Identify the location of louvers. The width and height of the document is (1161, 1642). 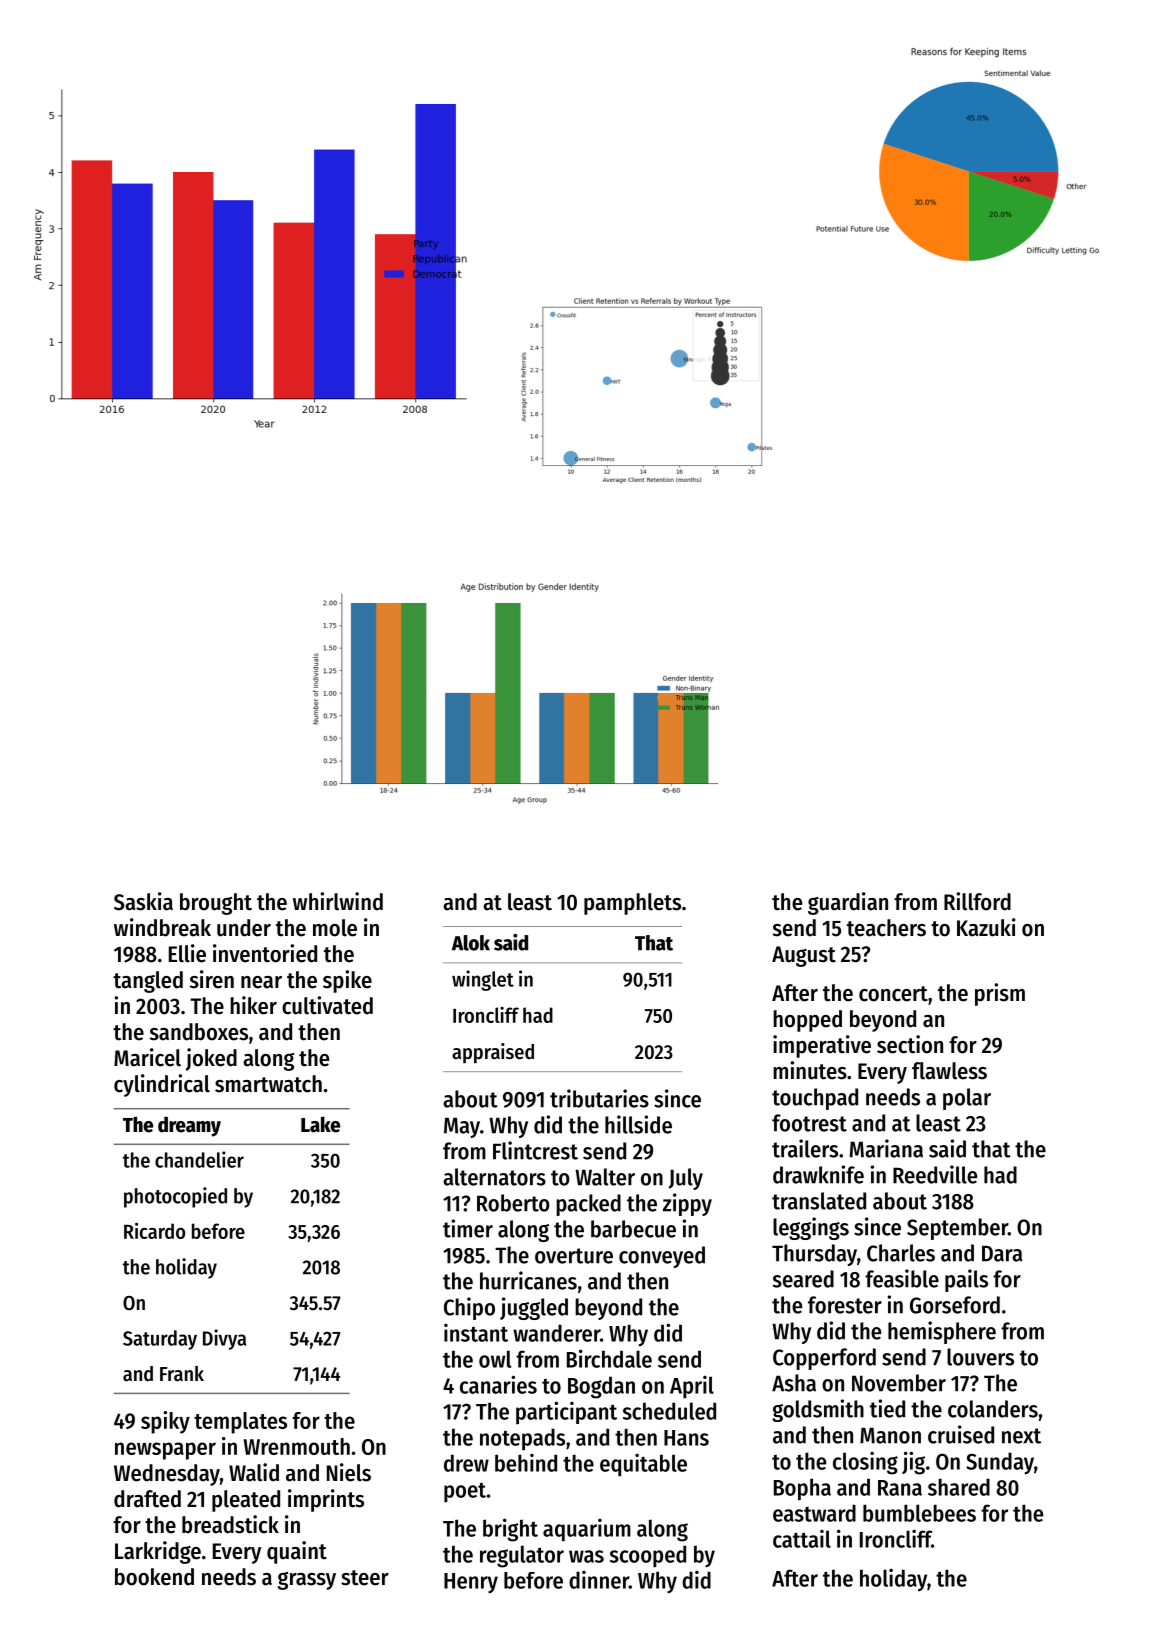
(980, 1357).
